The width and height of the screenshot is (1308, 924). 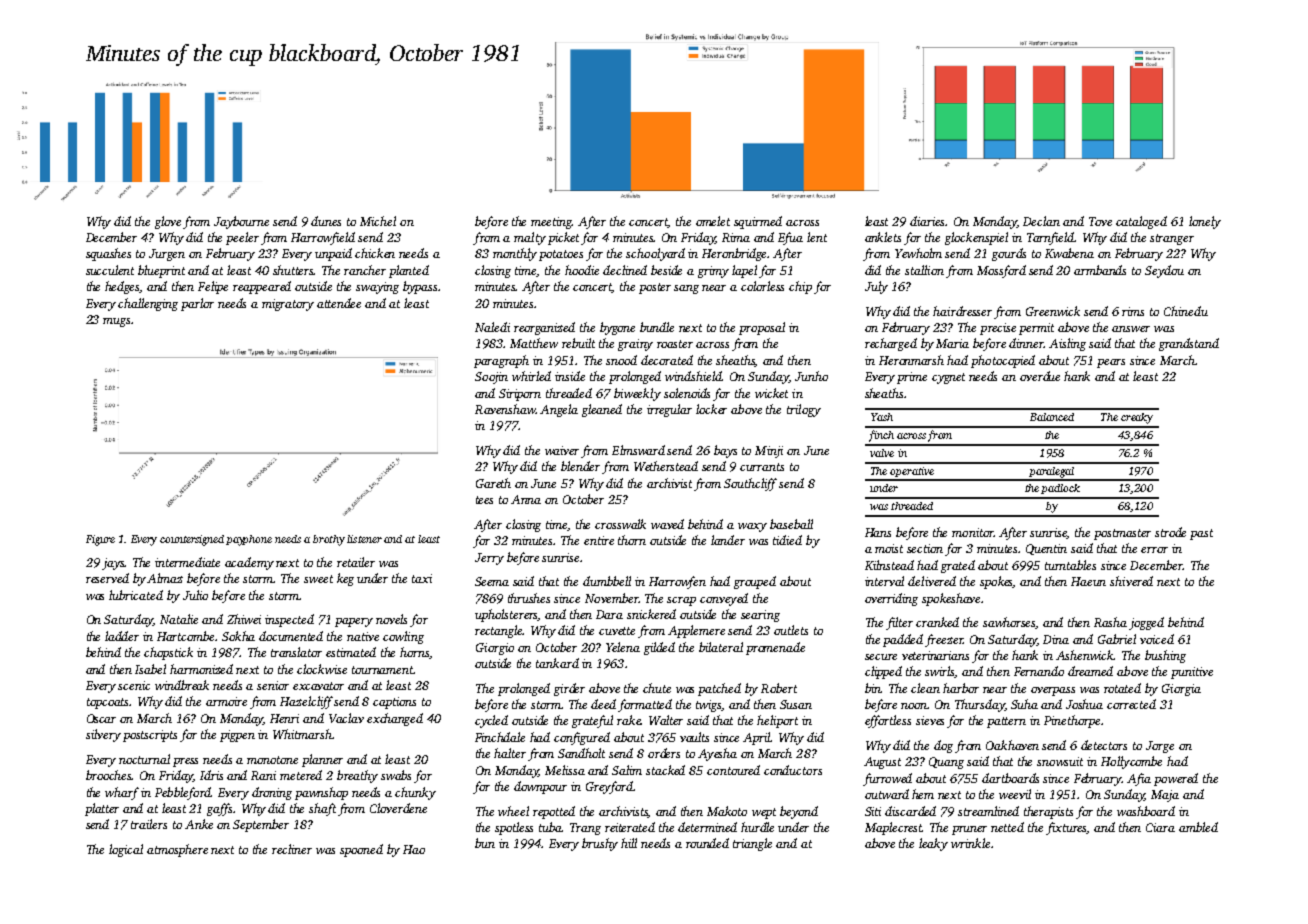 What do you see at coordinates (1164, 271) in the screenshot?
I see `Seydou` at bounding box center [1164, 271].
